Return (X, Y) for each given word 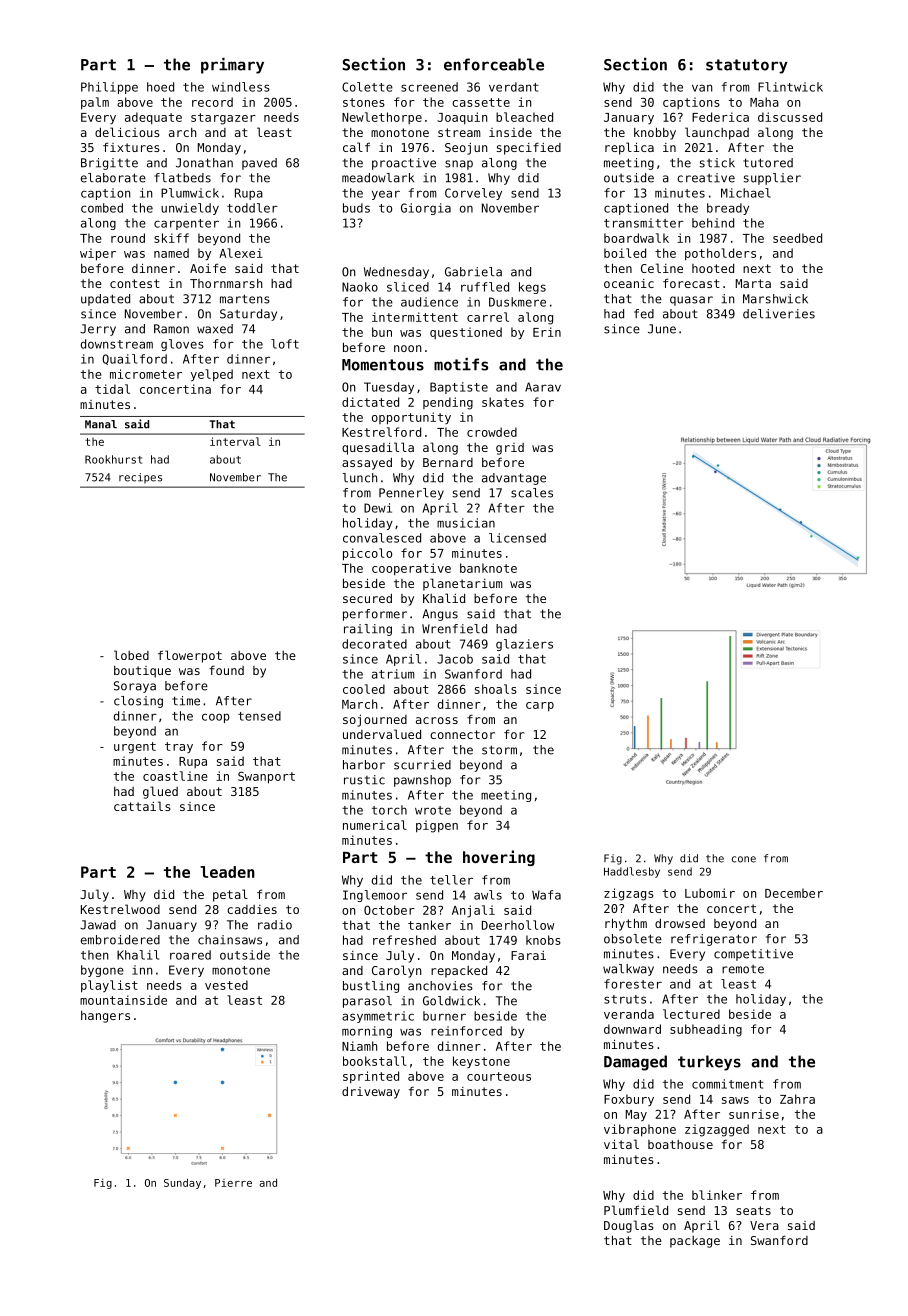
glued (160, 792)
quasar (691, 301)
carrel (488, 317)
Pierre (233, 1183)
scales (532, 493)
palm (95, 103)
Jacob (455, 659)
